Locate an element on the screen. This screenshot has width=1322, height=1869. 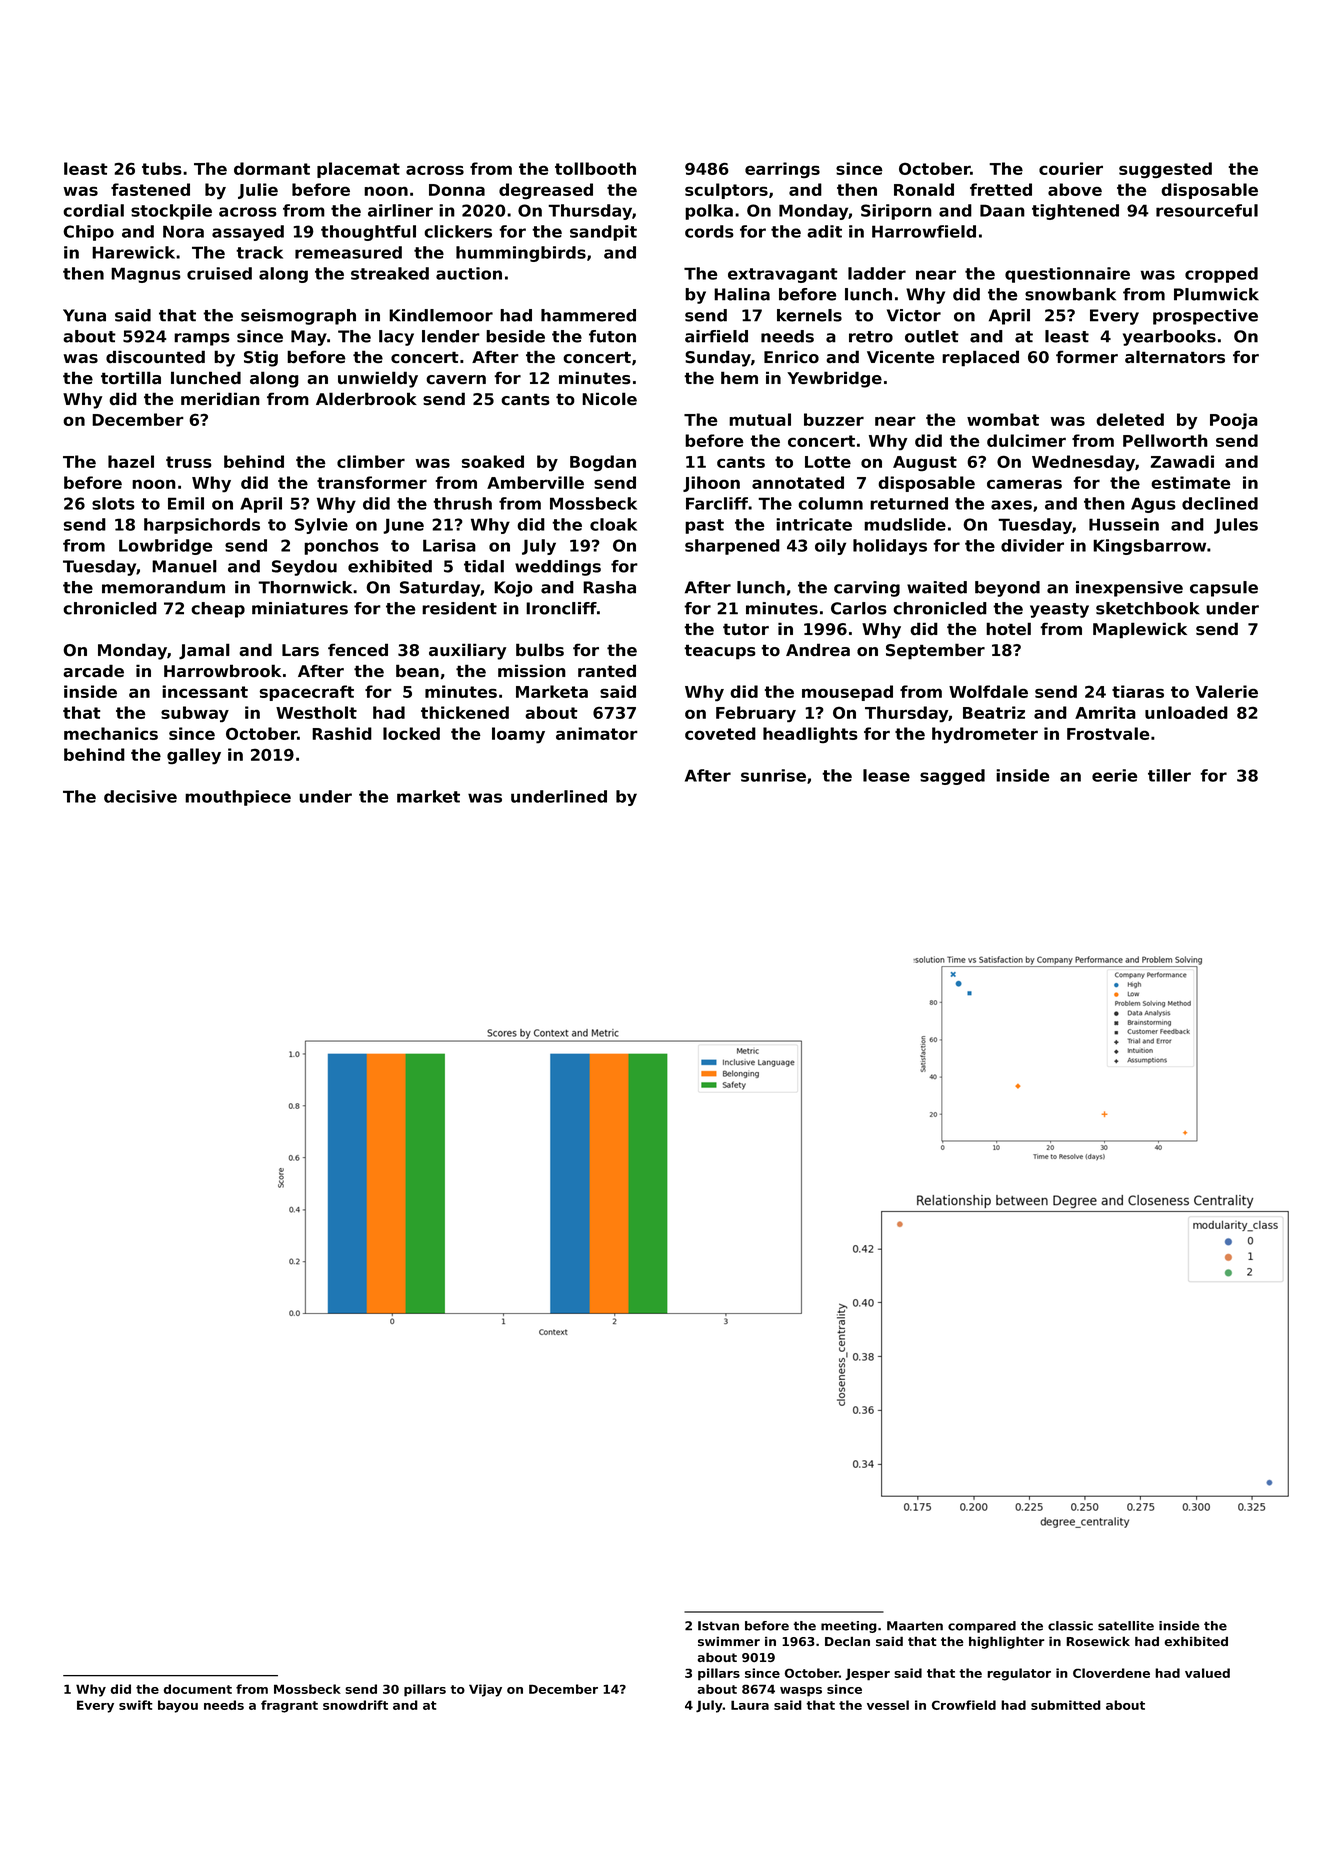
mouthpiece is located at coordinates (238, 798).
